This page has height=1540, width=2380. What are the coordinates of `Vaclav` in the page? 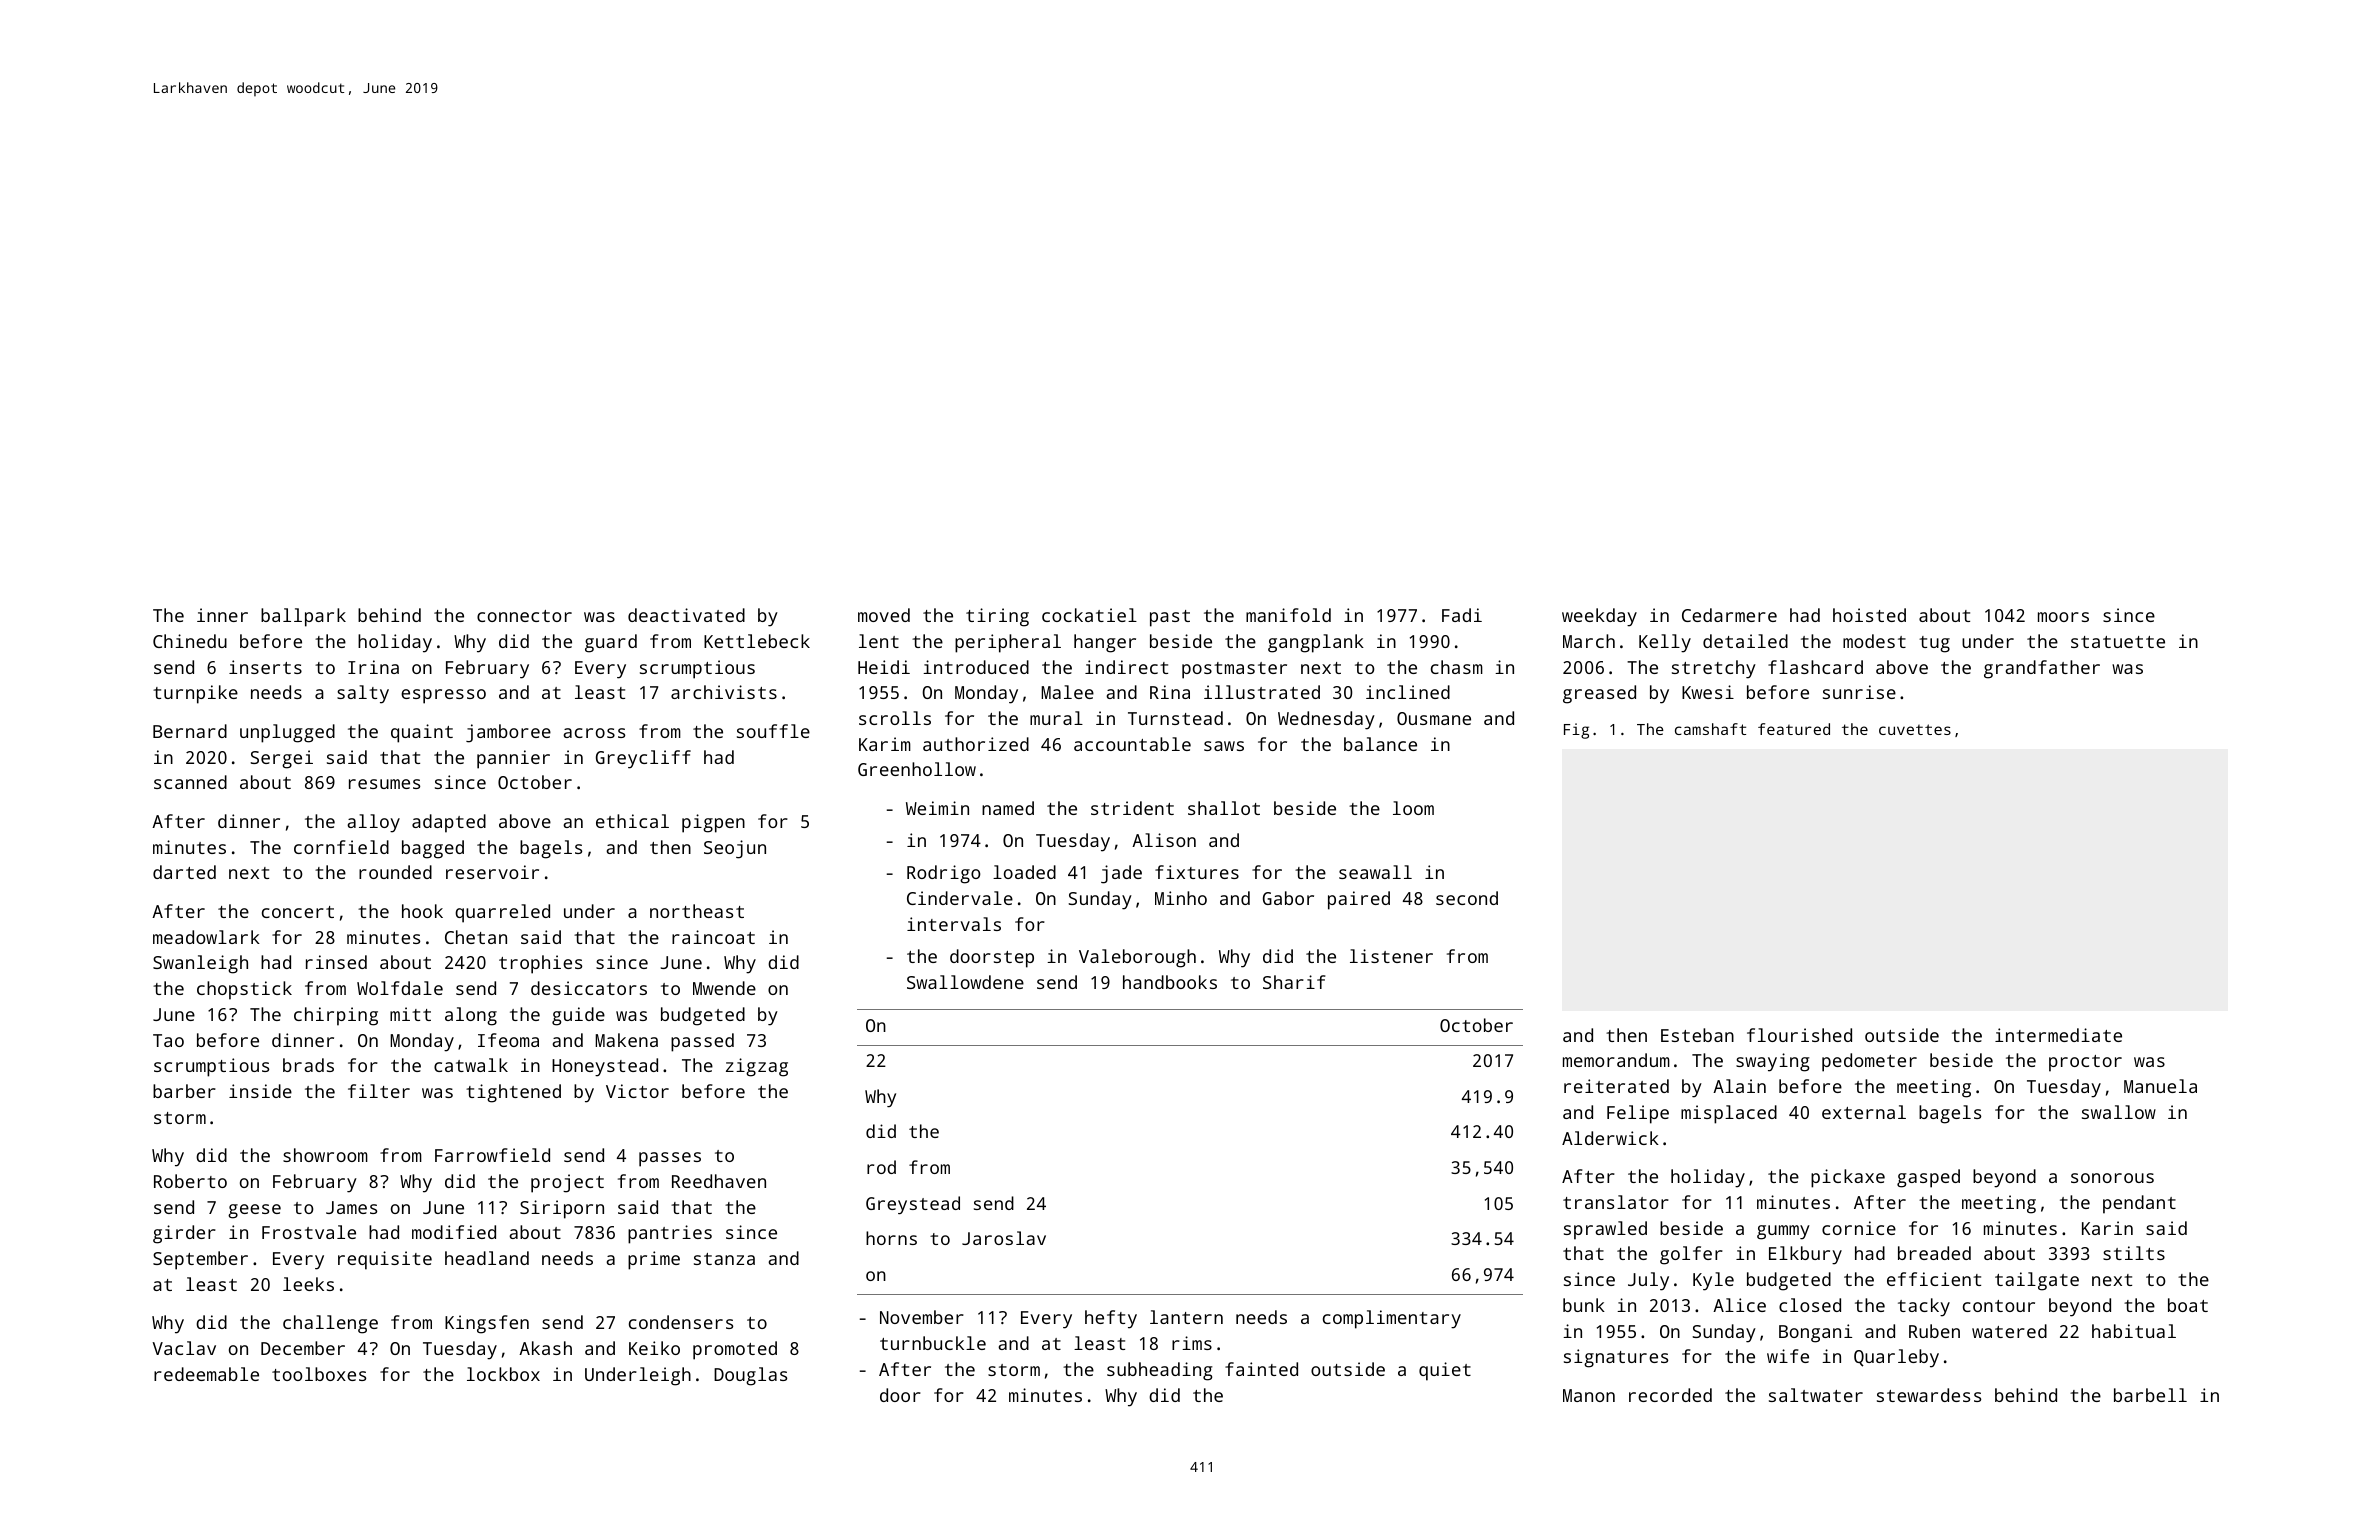 It's located at (184, 1348).
